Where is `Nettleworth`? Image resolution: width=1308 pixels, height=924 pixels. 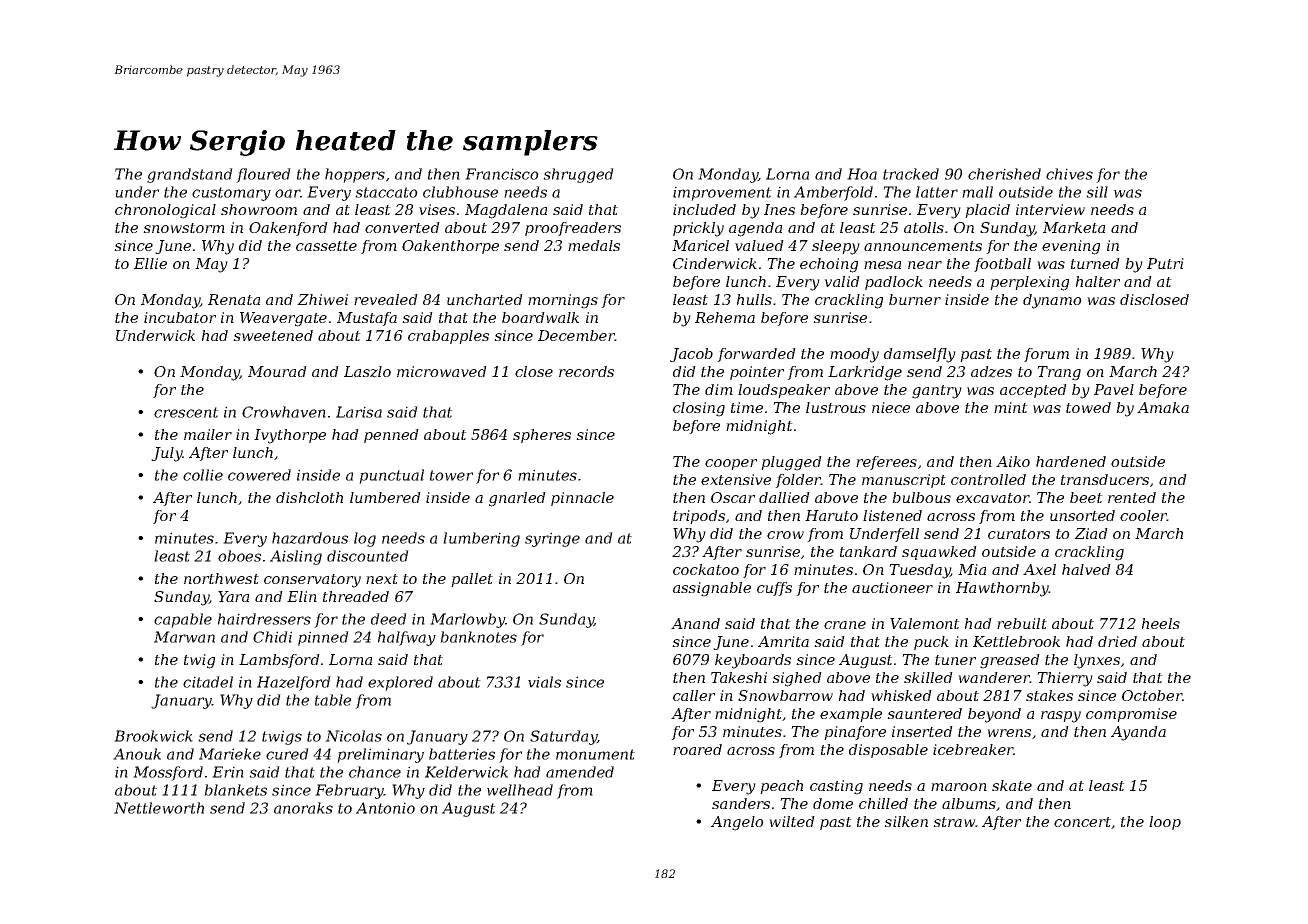 Nettleworth is located at coordinates (159, 808).
